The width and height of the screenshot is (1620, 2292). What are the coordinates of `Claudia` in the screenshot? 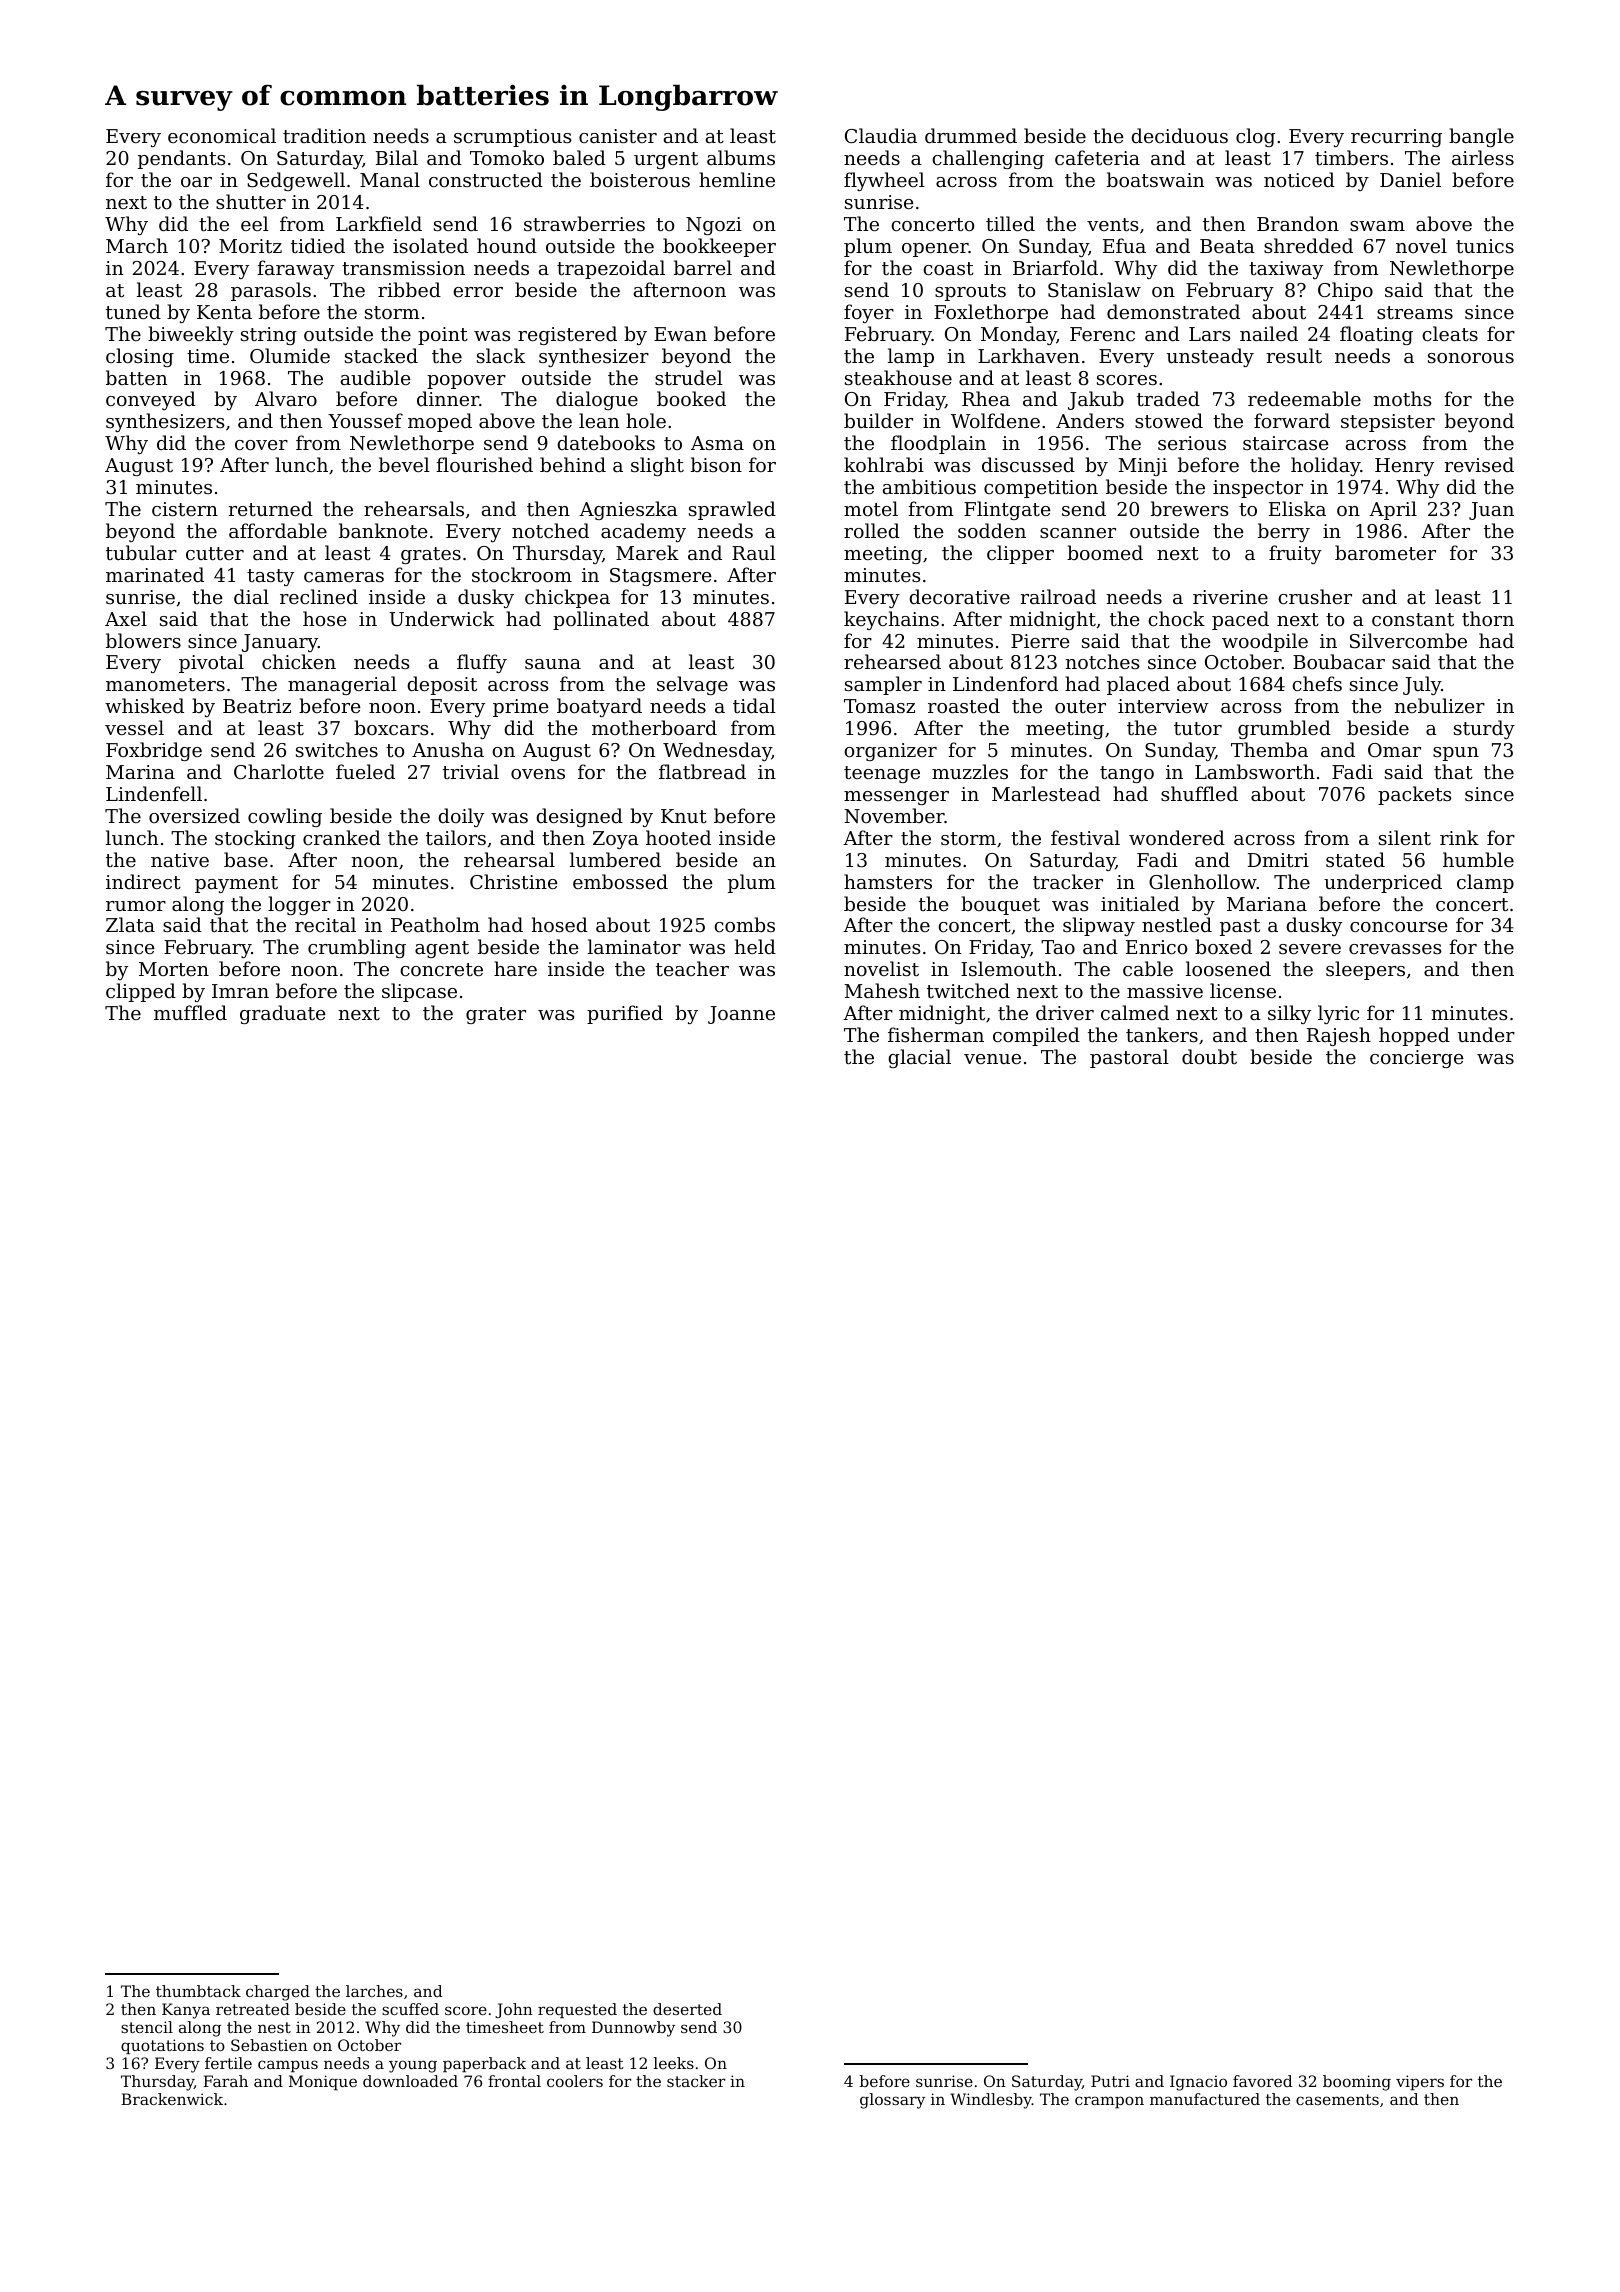 It's located at (881, 135).
